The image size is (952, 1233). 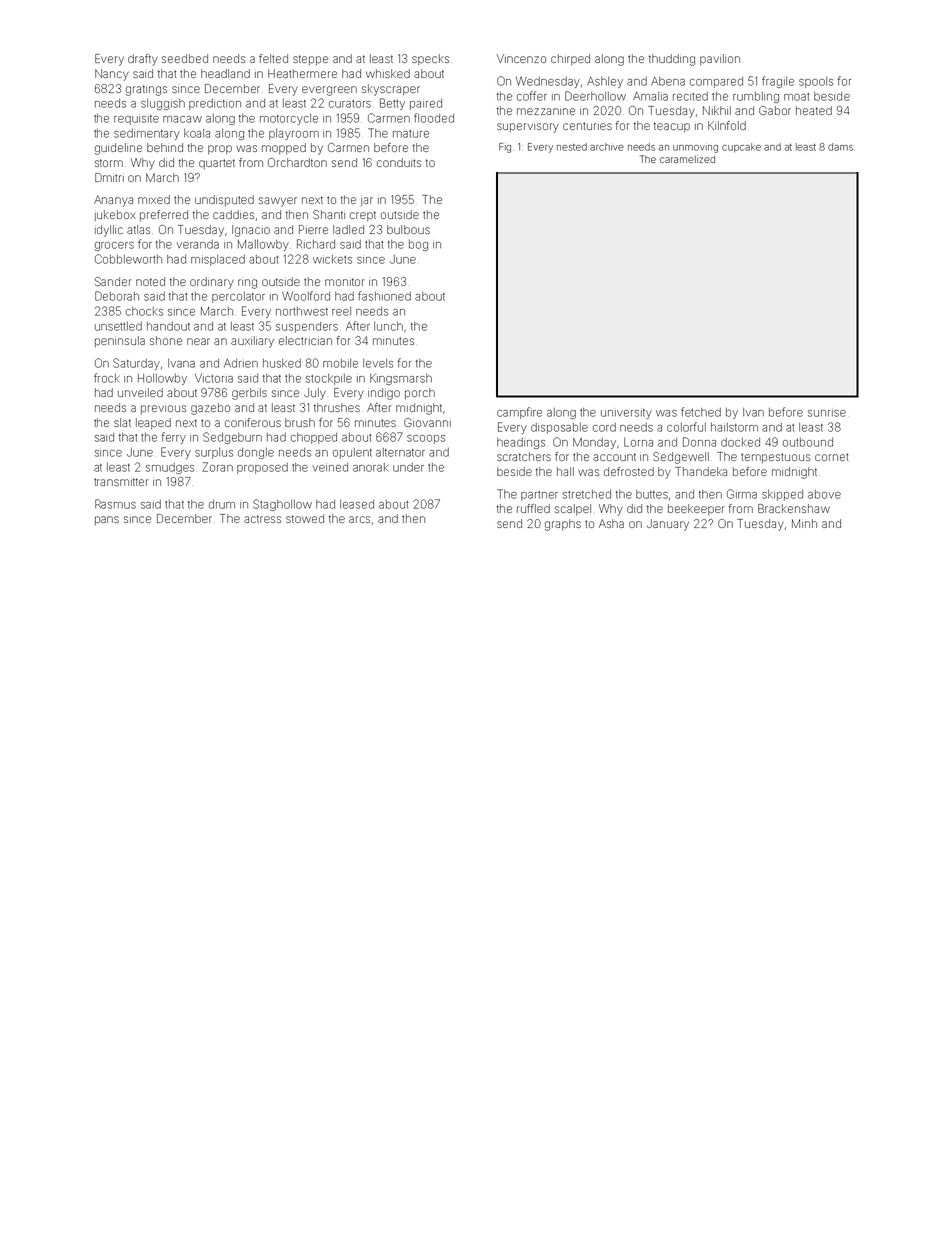 What do you see at coordinates (241, 363) in the page?
I see `Adrien` at bounding box center [241, 363].
